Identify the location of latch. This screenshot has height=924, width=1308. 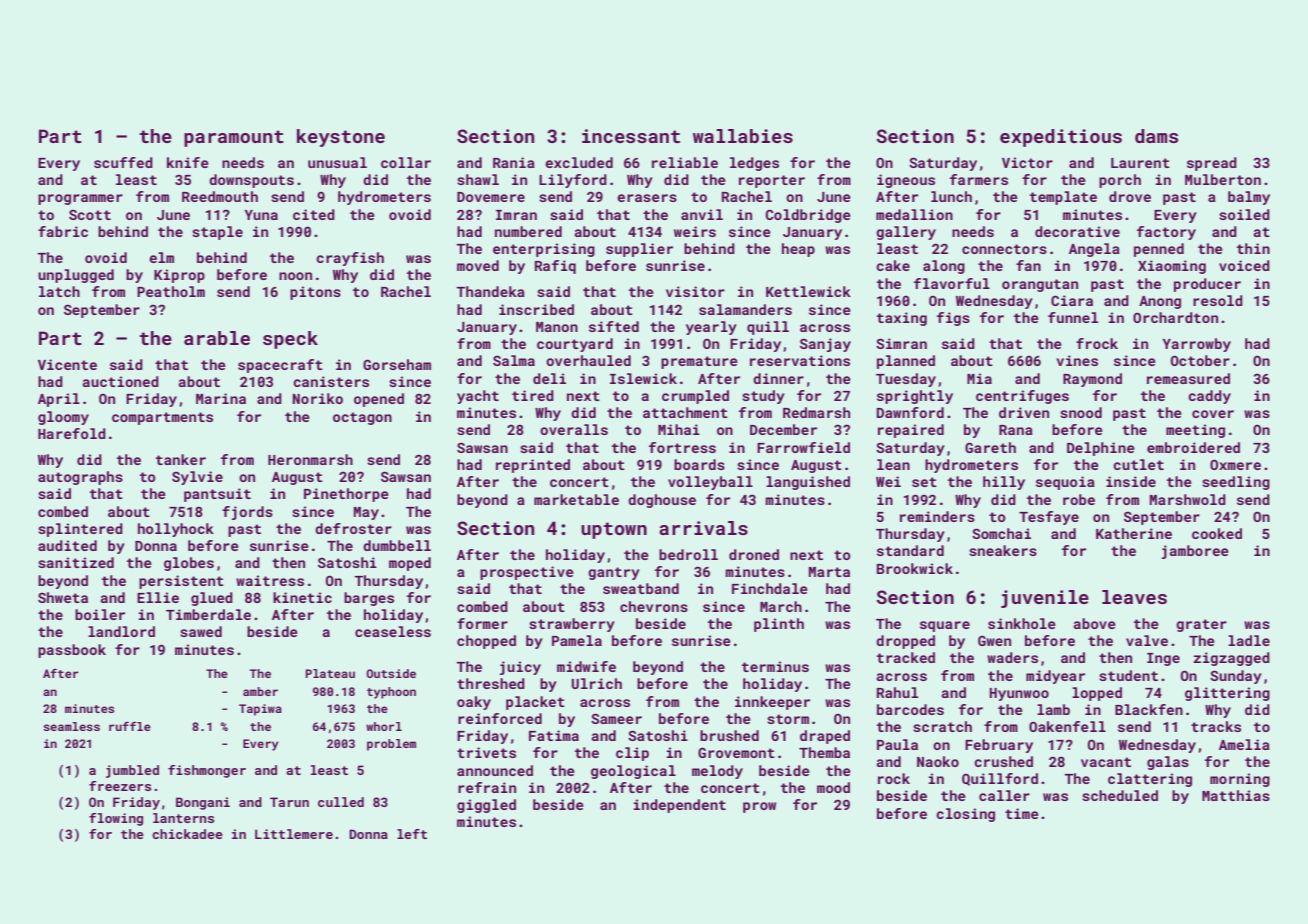
(59, 291).
